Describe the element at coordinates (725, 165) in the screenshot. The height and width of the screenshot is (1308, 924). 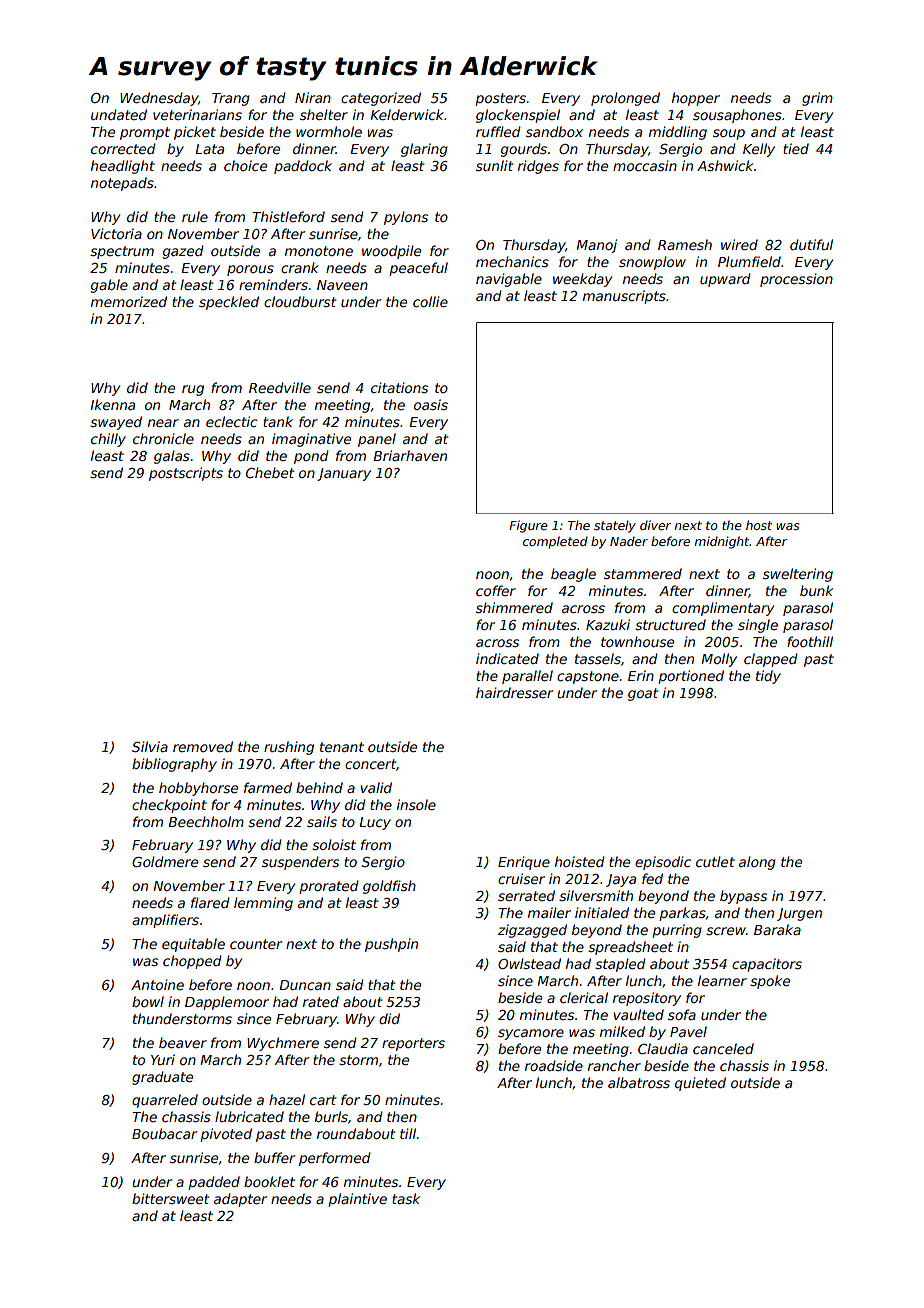
I see `Ashwick` at that location.
